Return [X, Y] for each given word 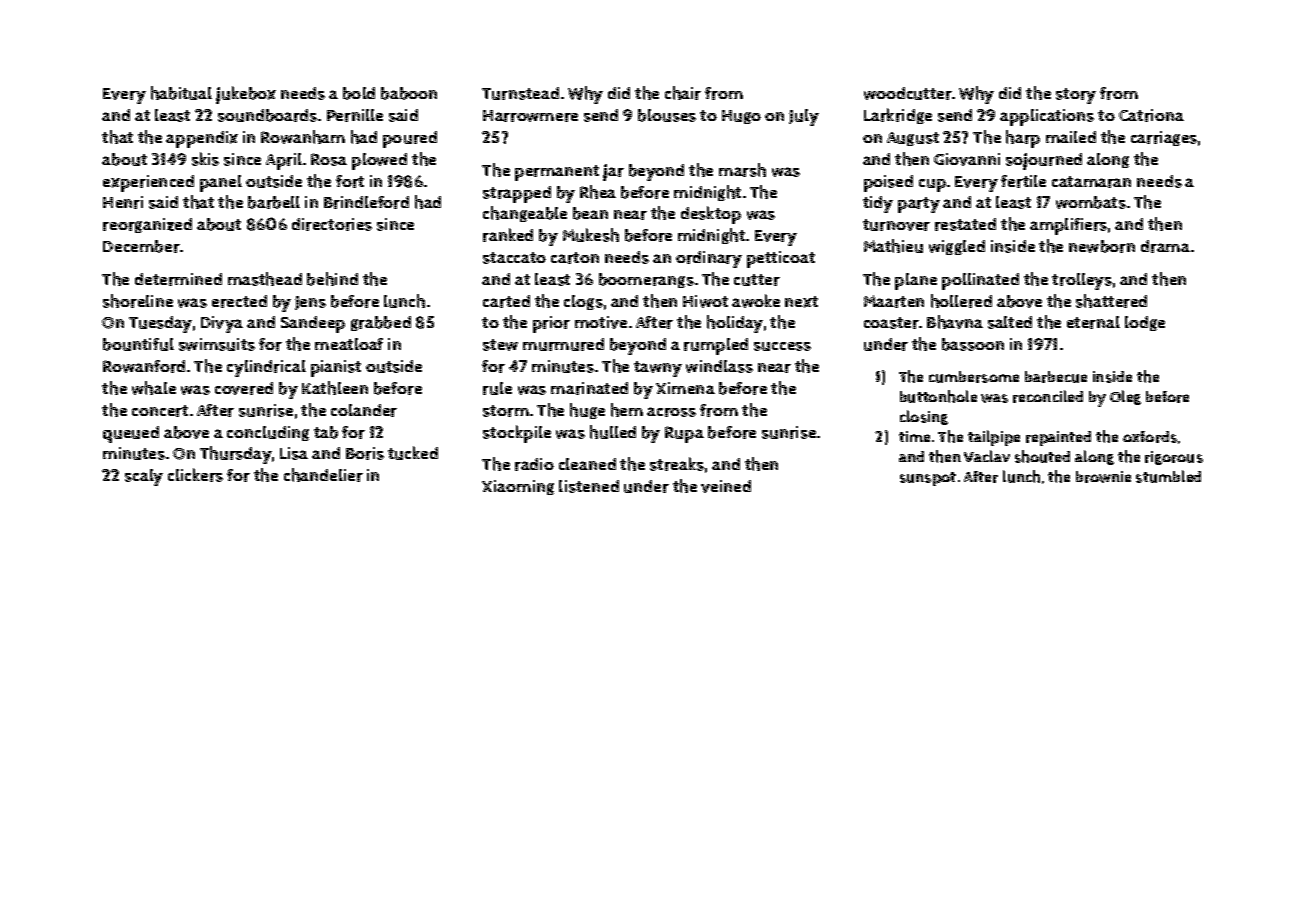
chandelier [323, 475]
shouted [1042, 456]
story [1076, 96]
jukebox [246, 95]
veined [726, 486]
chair [683, 93]
